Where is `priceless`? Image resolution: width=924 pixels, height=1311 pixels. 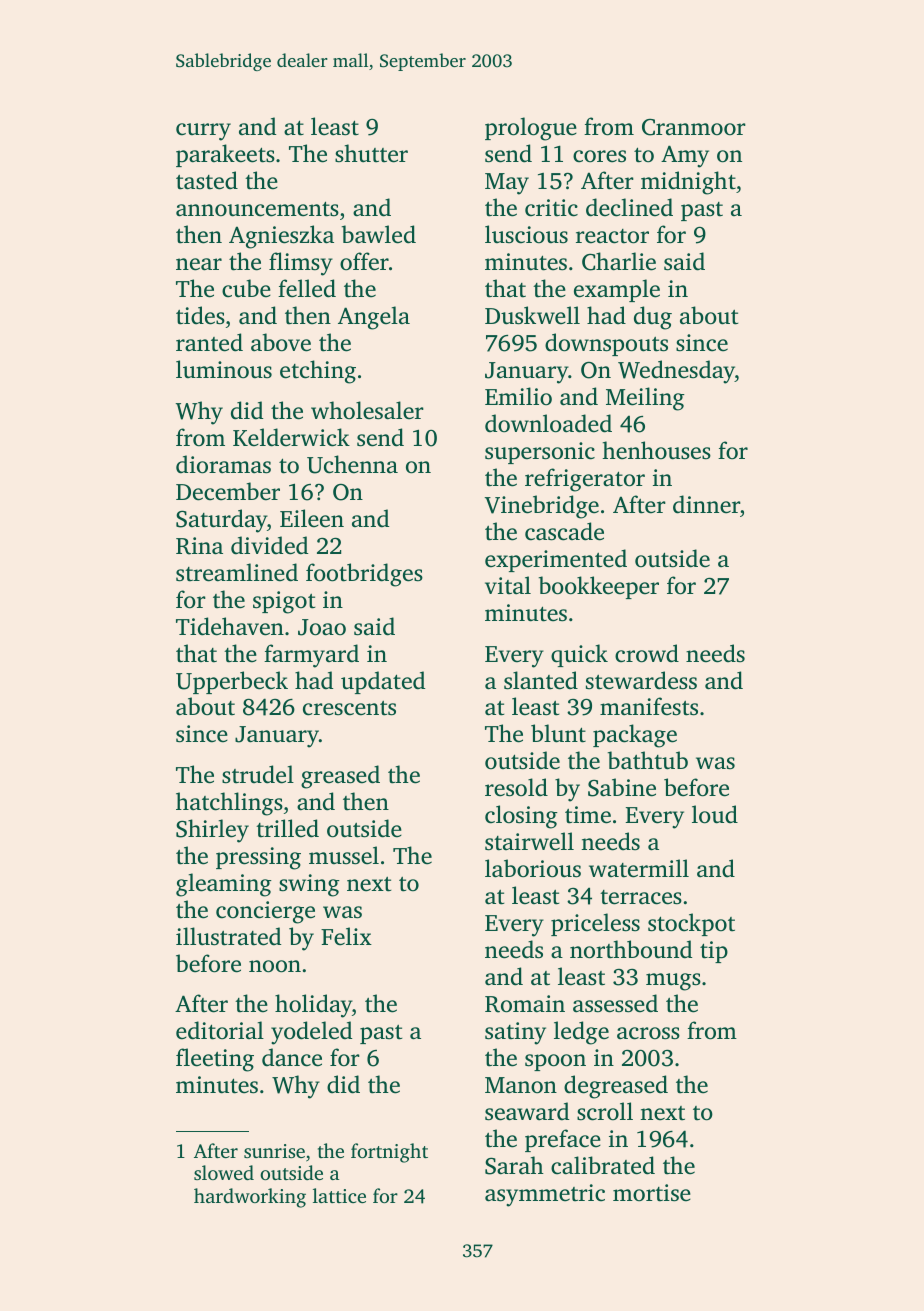
priceless is located at coordinates (595, 924).
